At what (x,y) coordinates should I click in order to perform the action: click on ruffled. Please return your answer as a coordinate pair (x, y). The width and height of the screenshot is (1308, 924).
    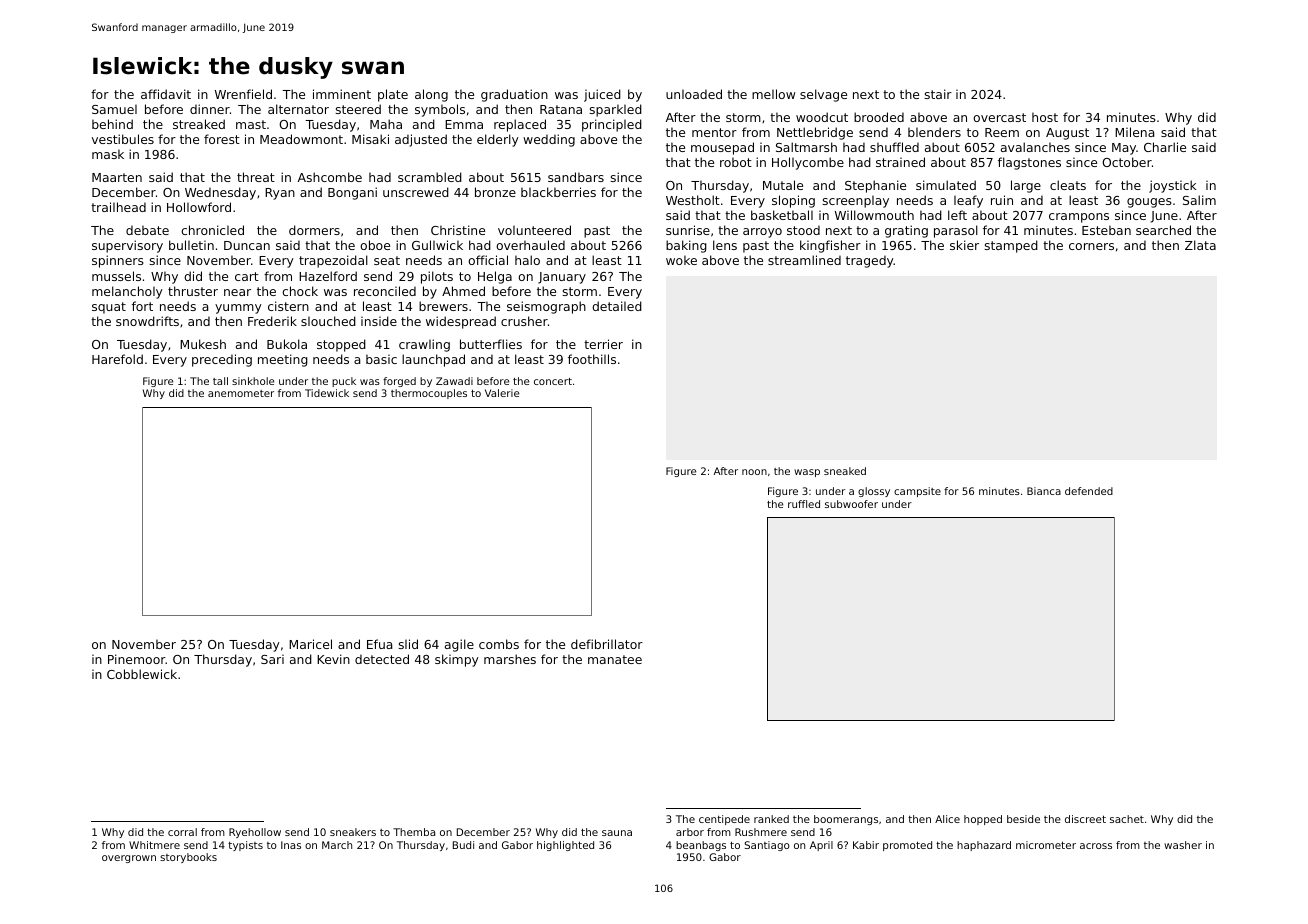
    Looking at the image, I should click on (804, 504).
